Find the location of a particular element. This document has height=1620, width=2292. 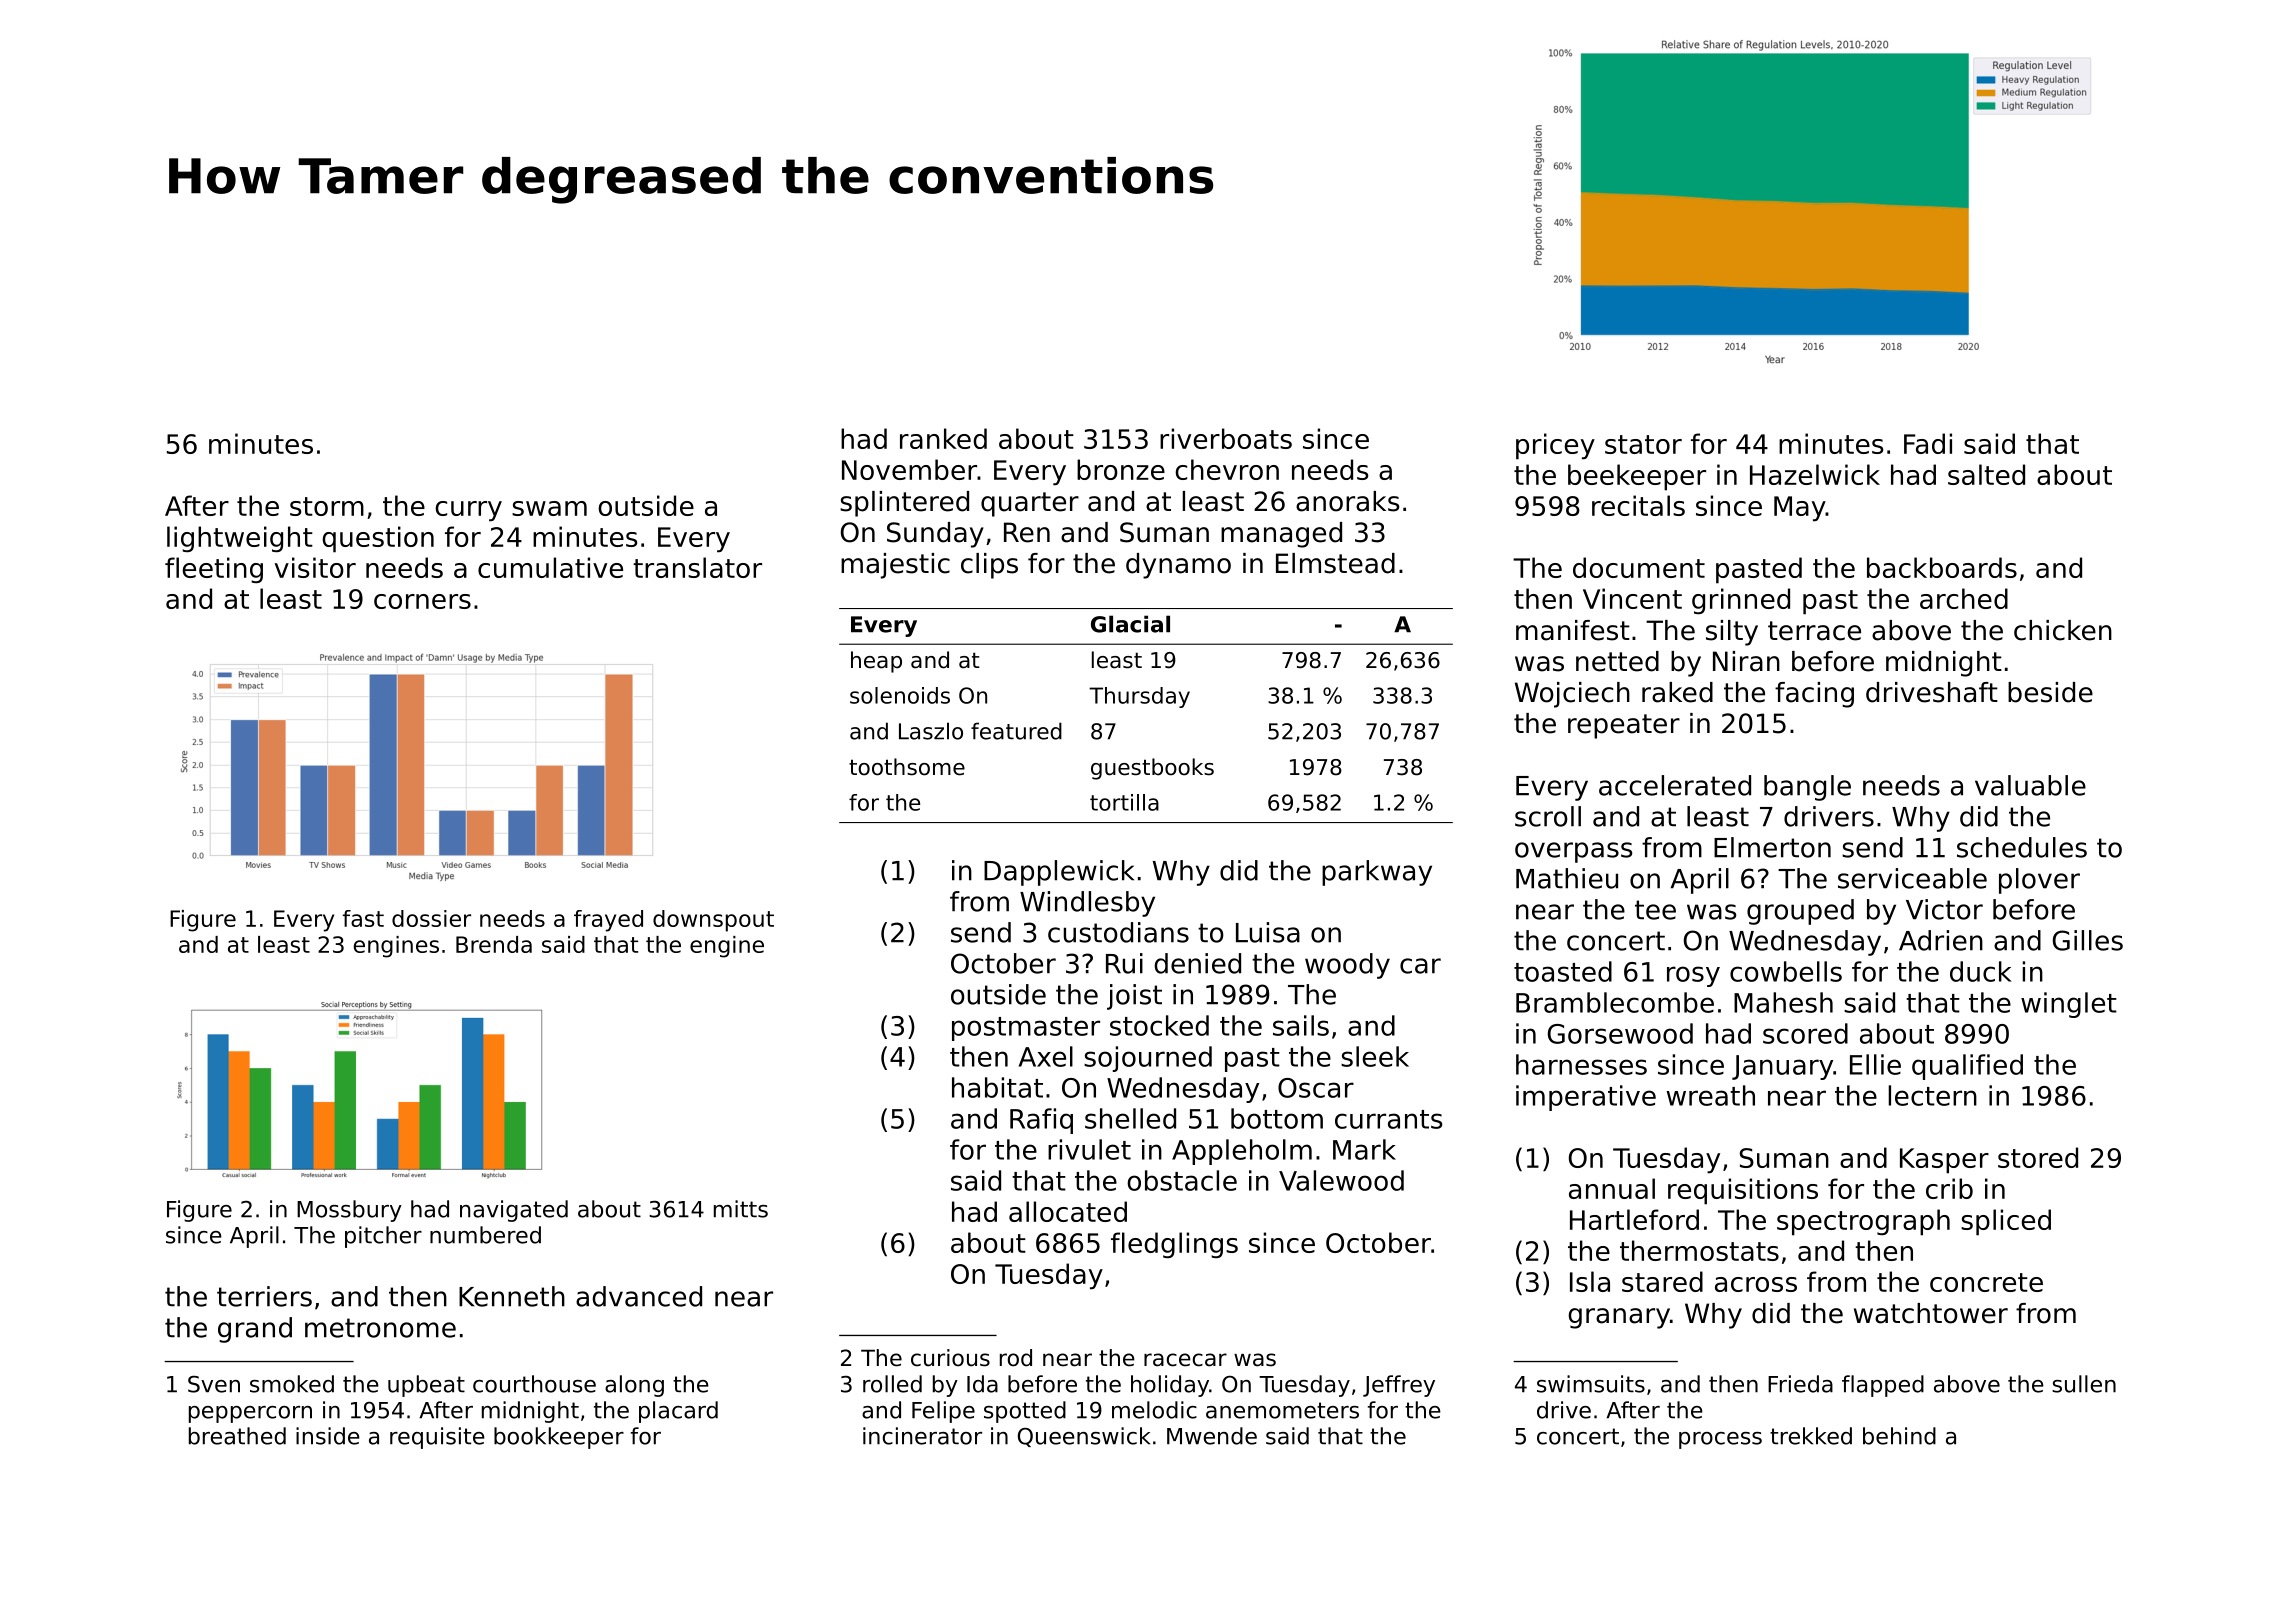

woody is located at coordinates (1347, 966).
